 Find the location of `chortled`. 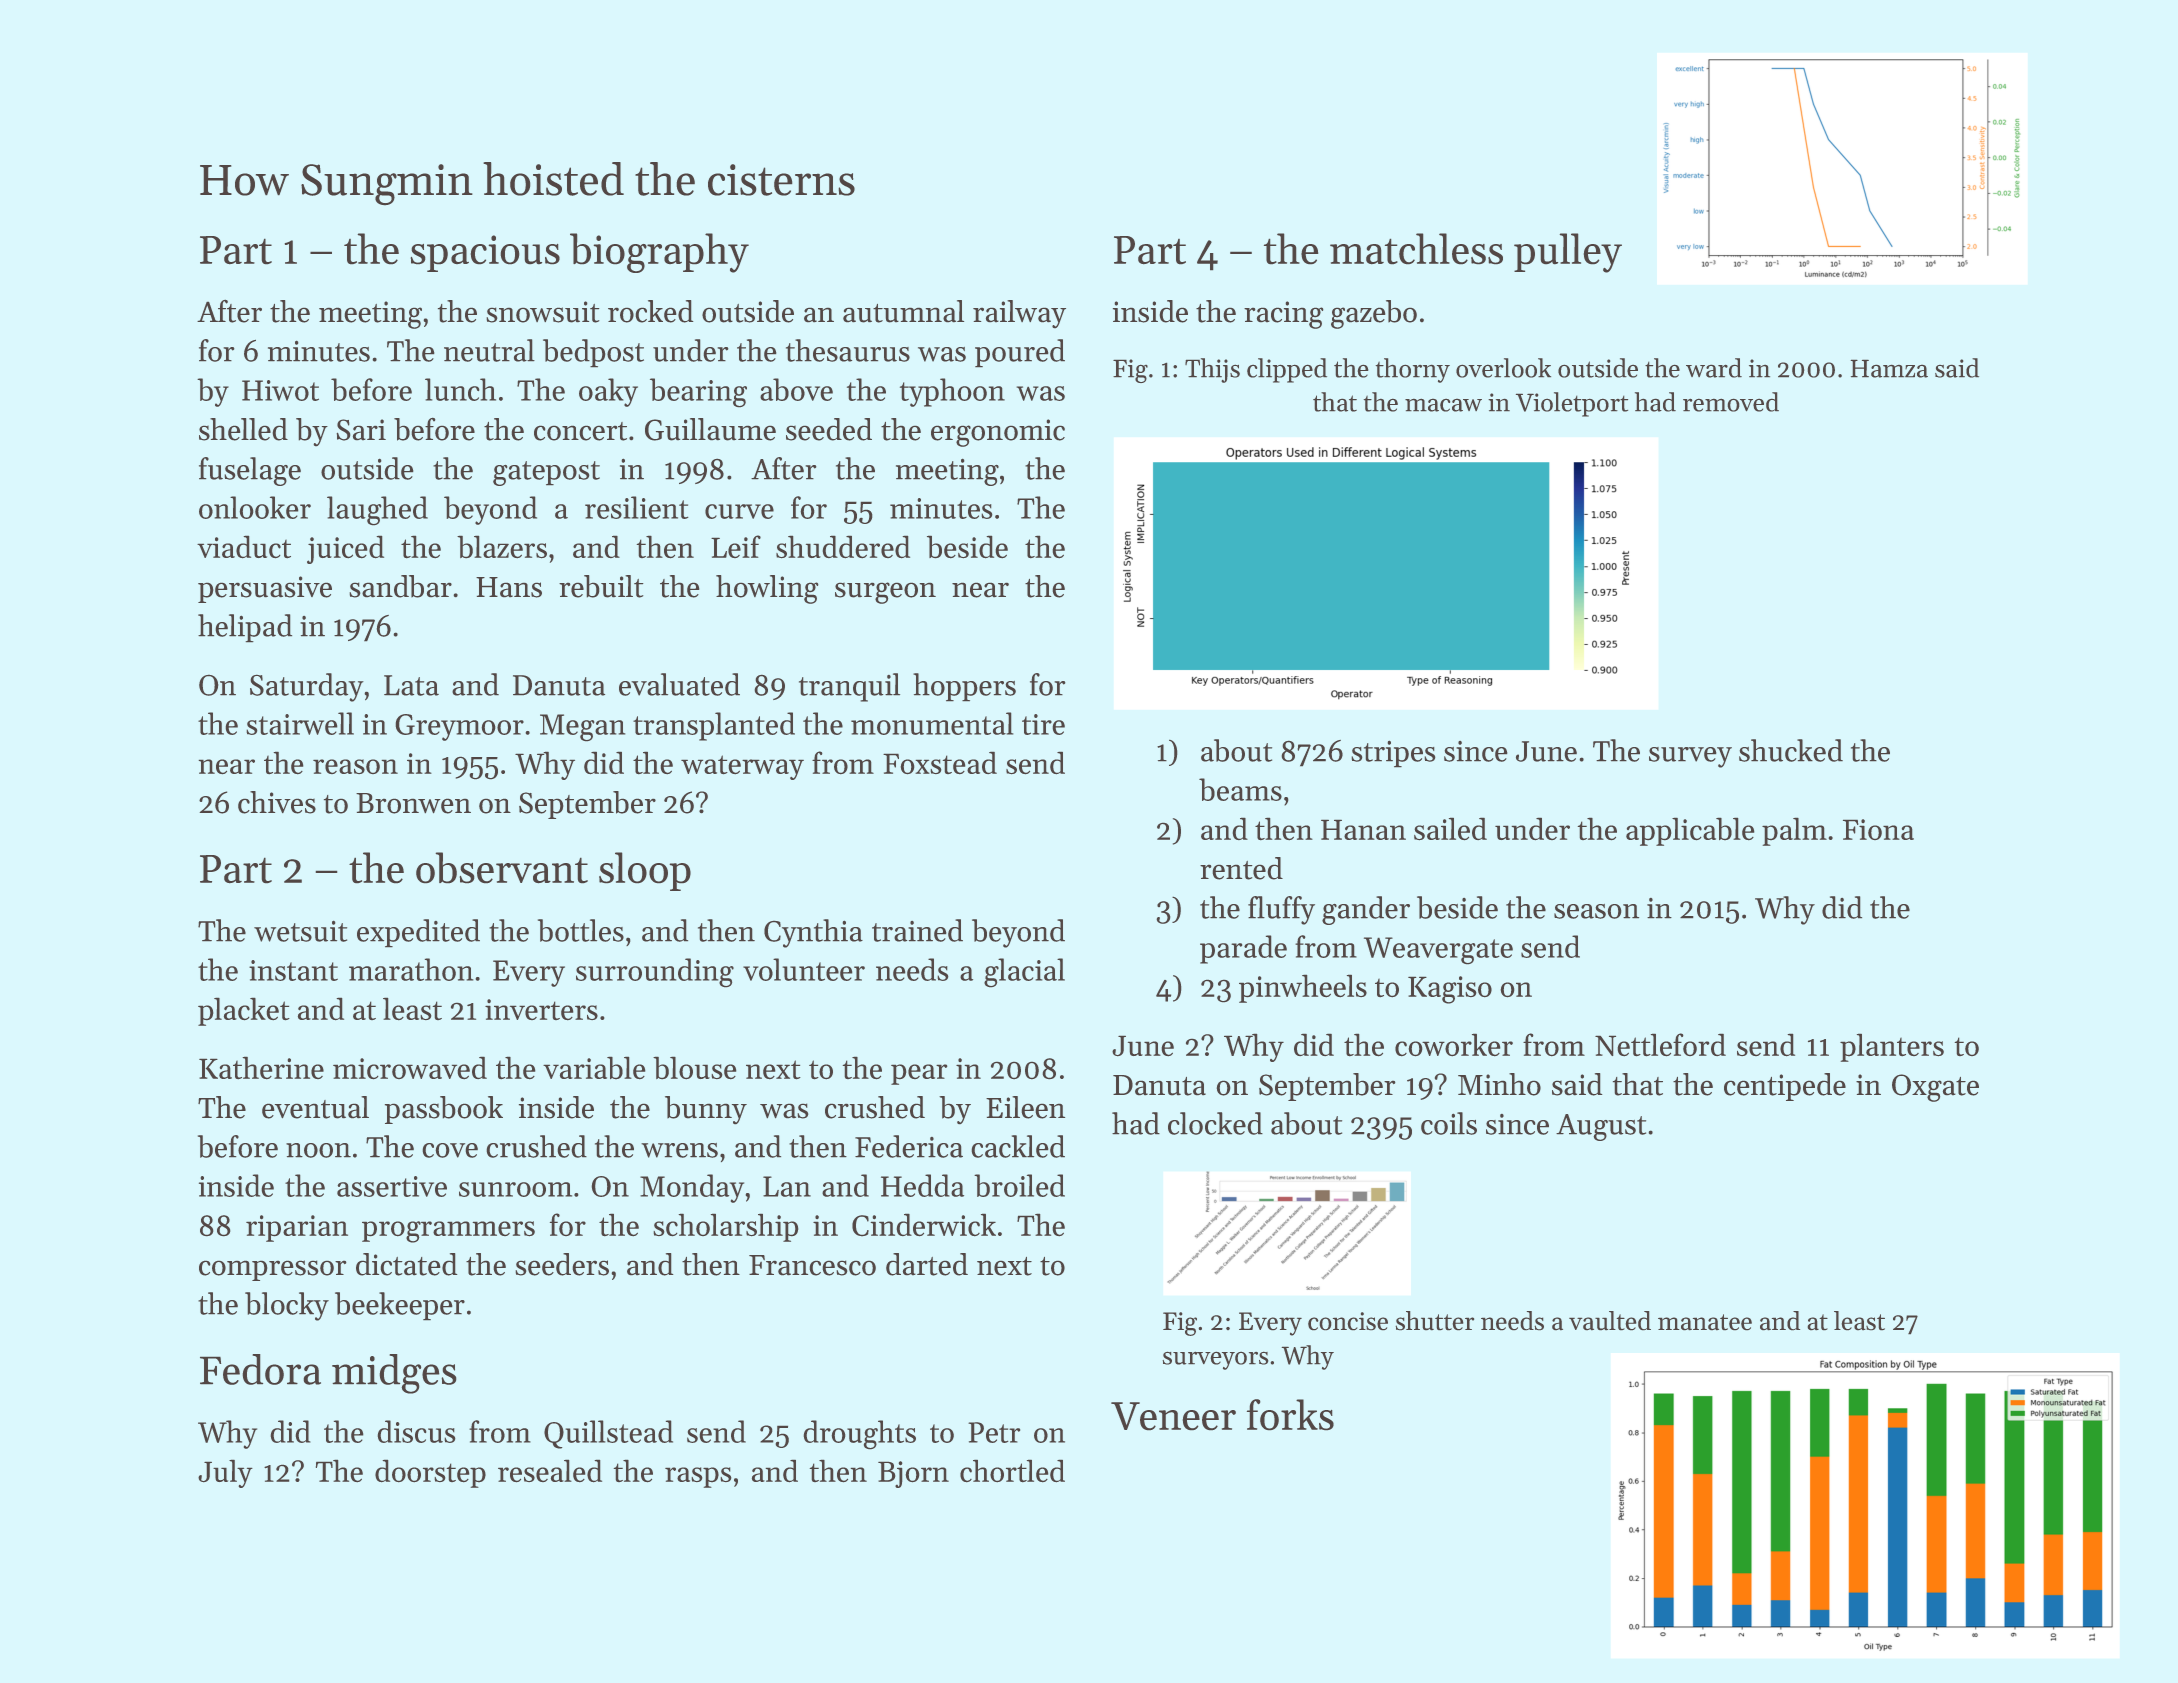

chortled is located at coordinates (1012, 1471).
